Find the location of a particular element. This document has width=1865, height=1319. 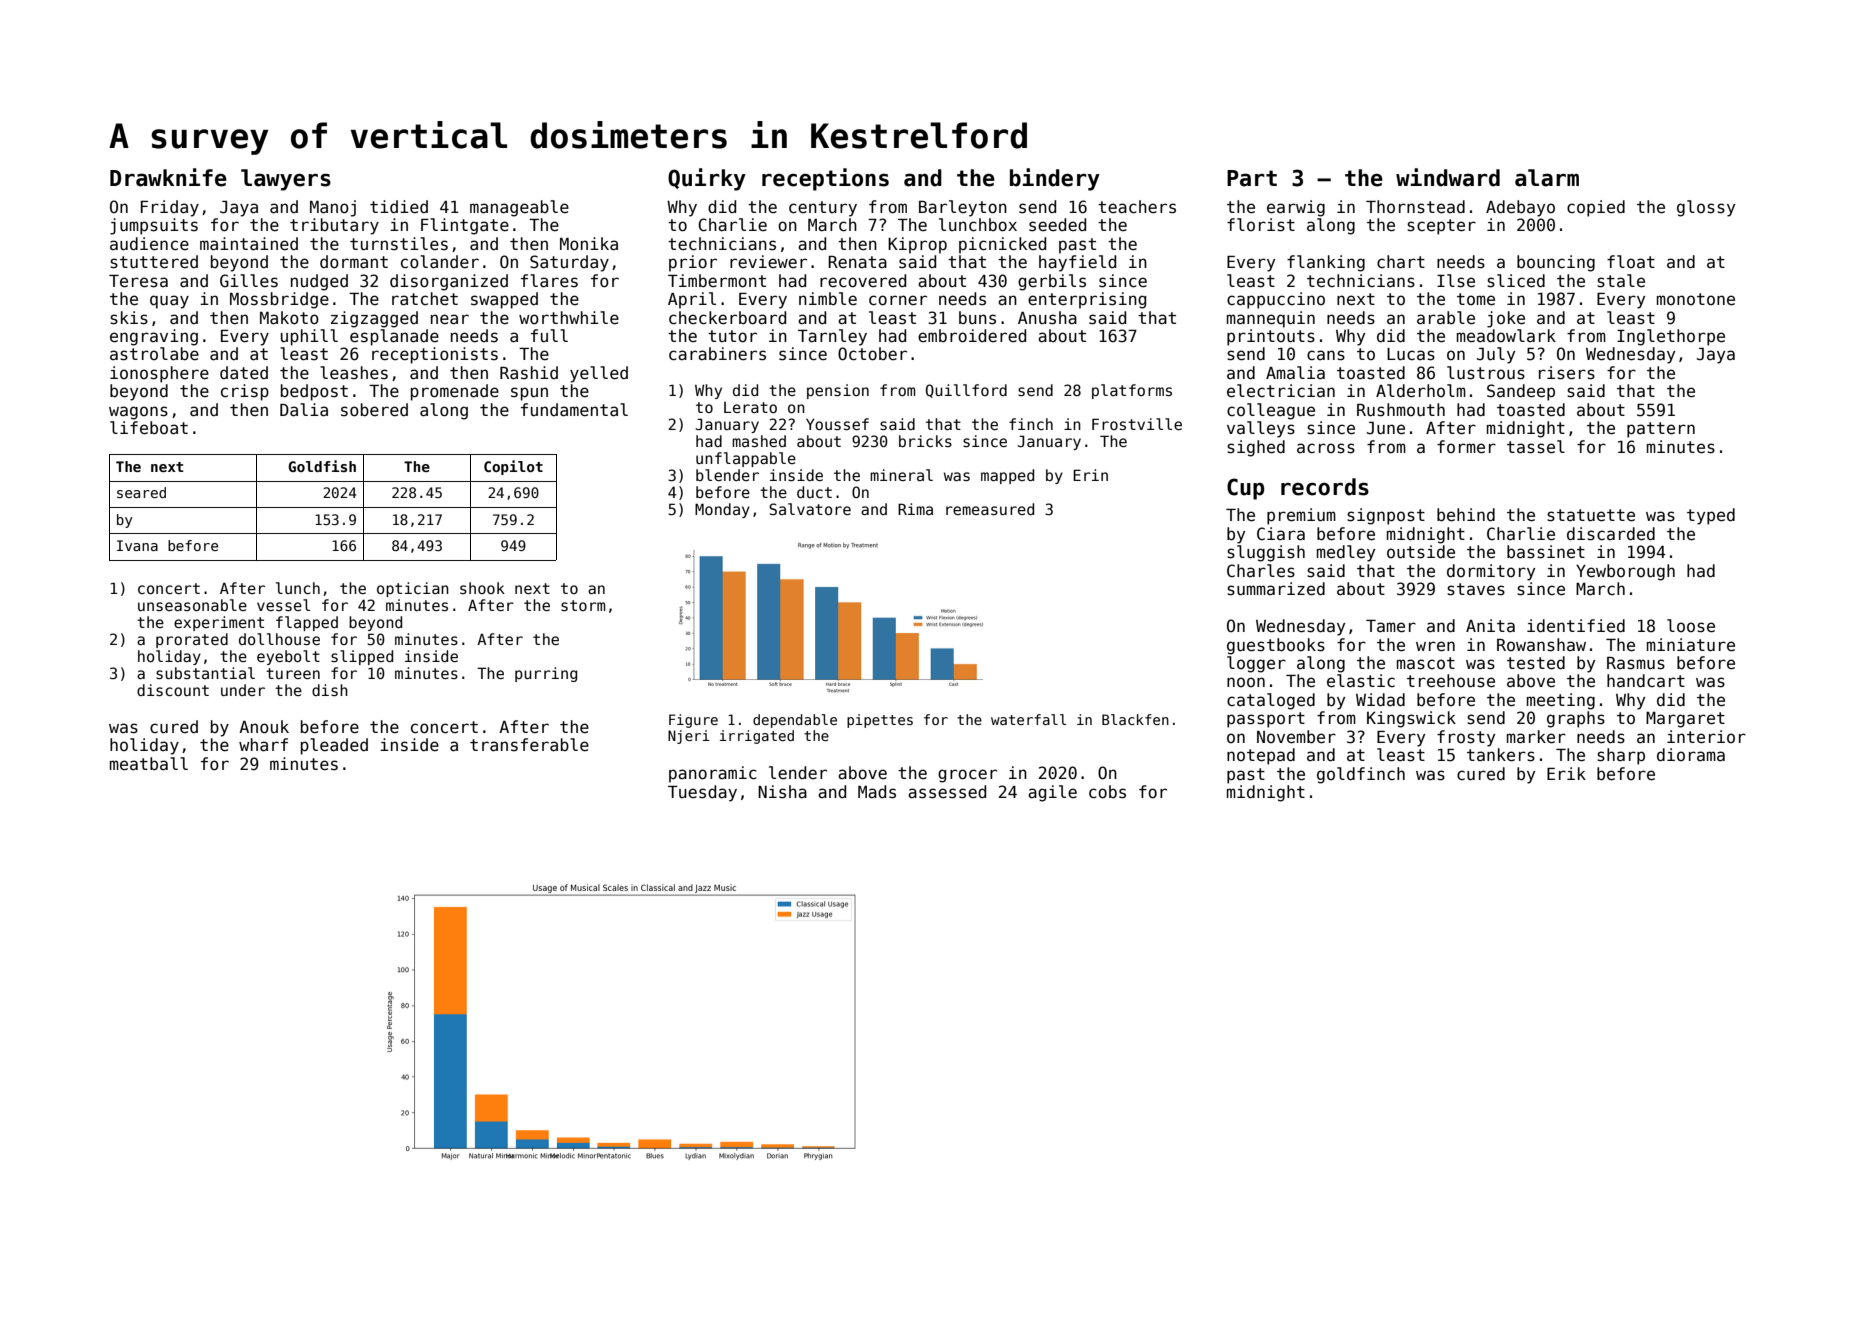

Adebayo is located at coordinates (1520, 208).
